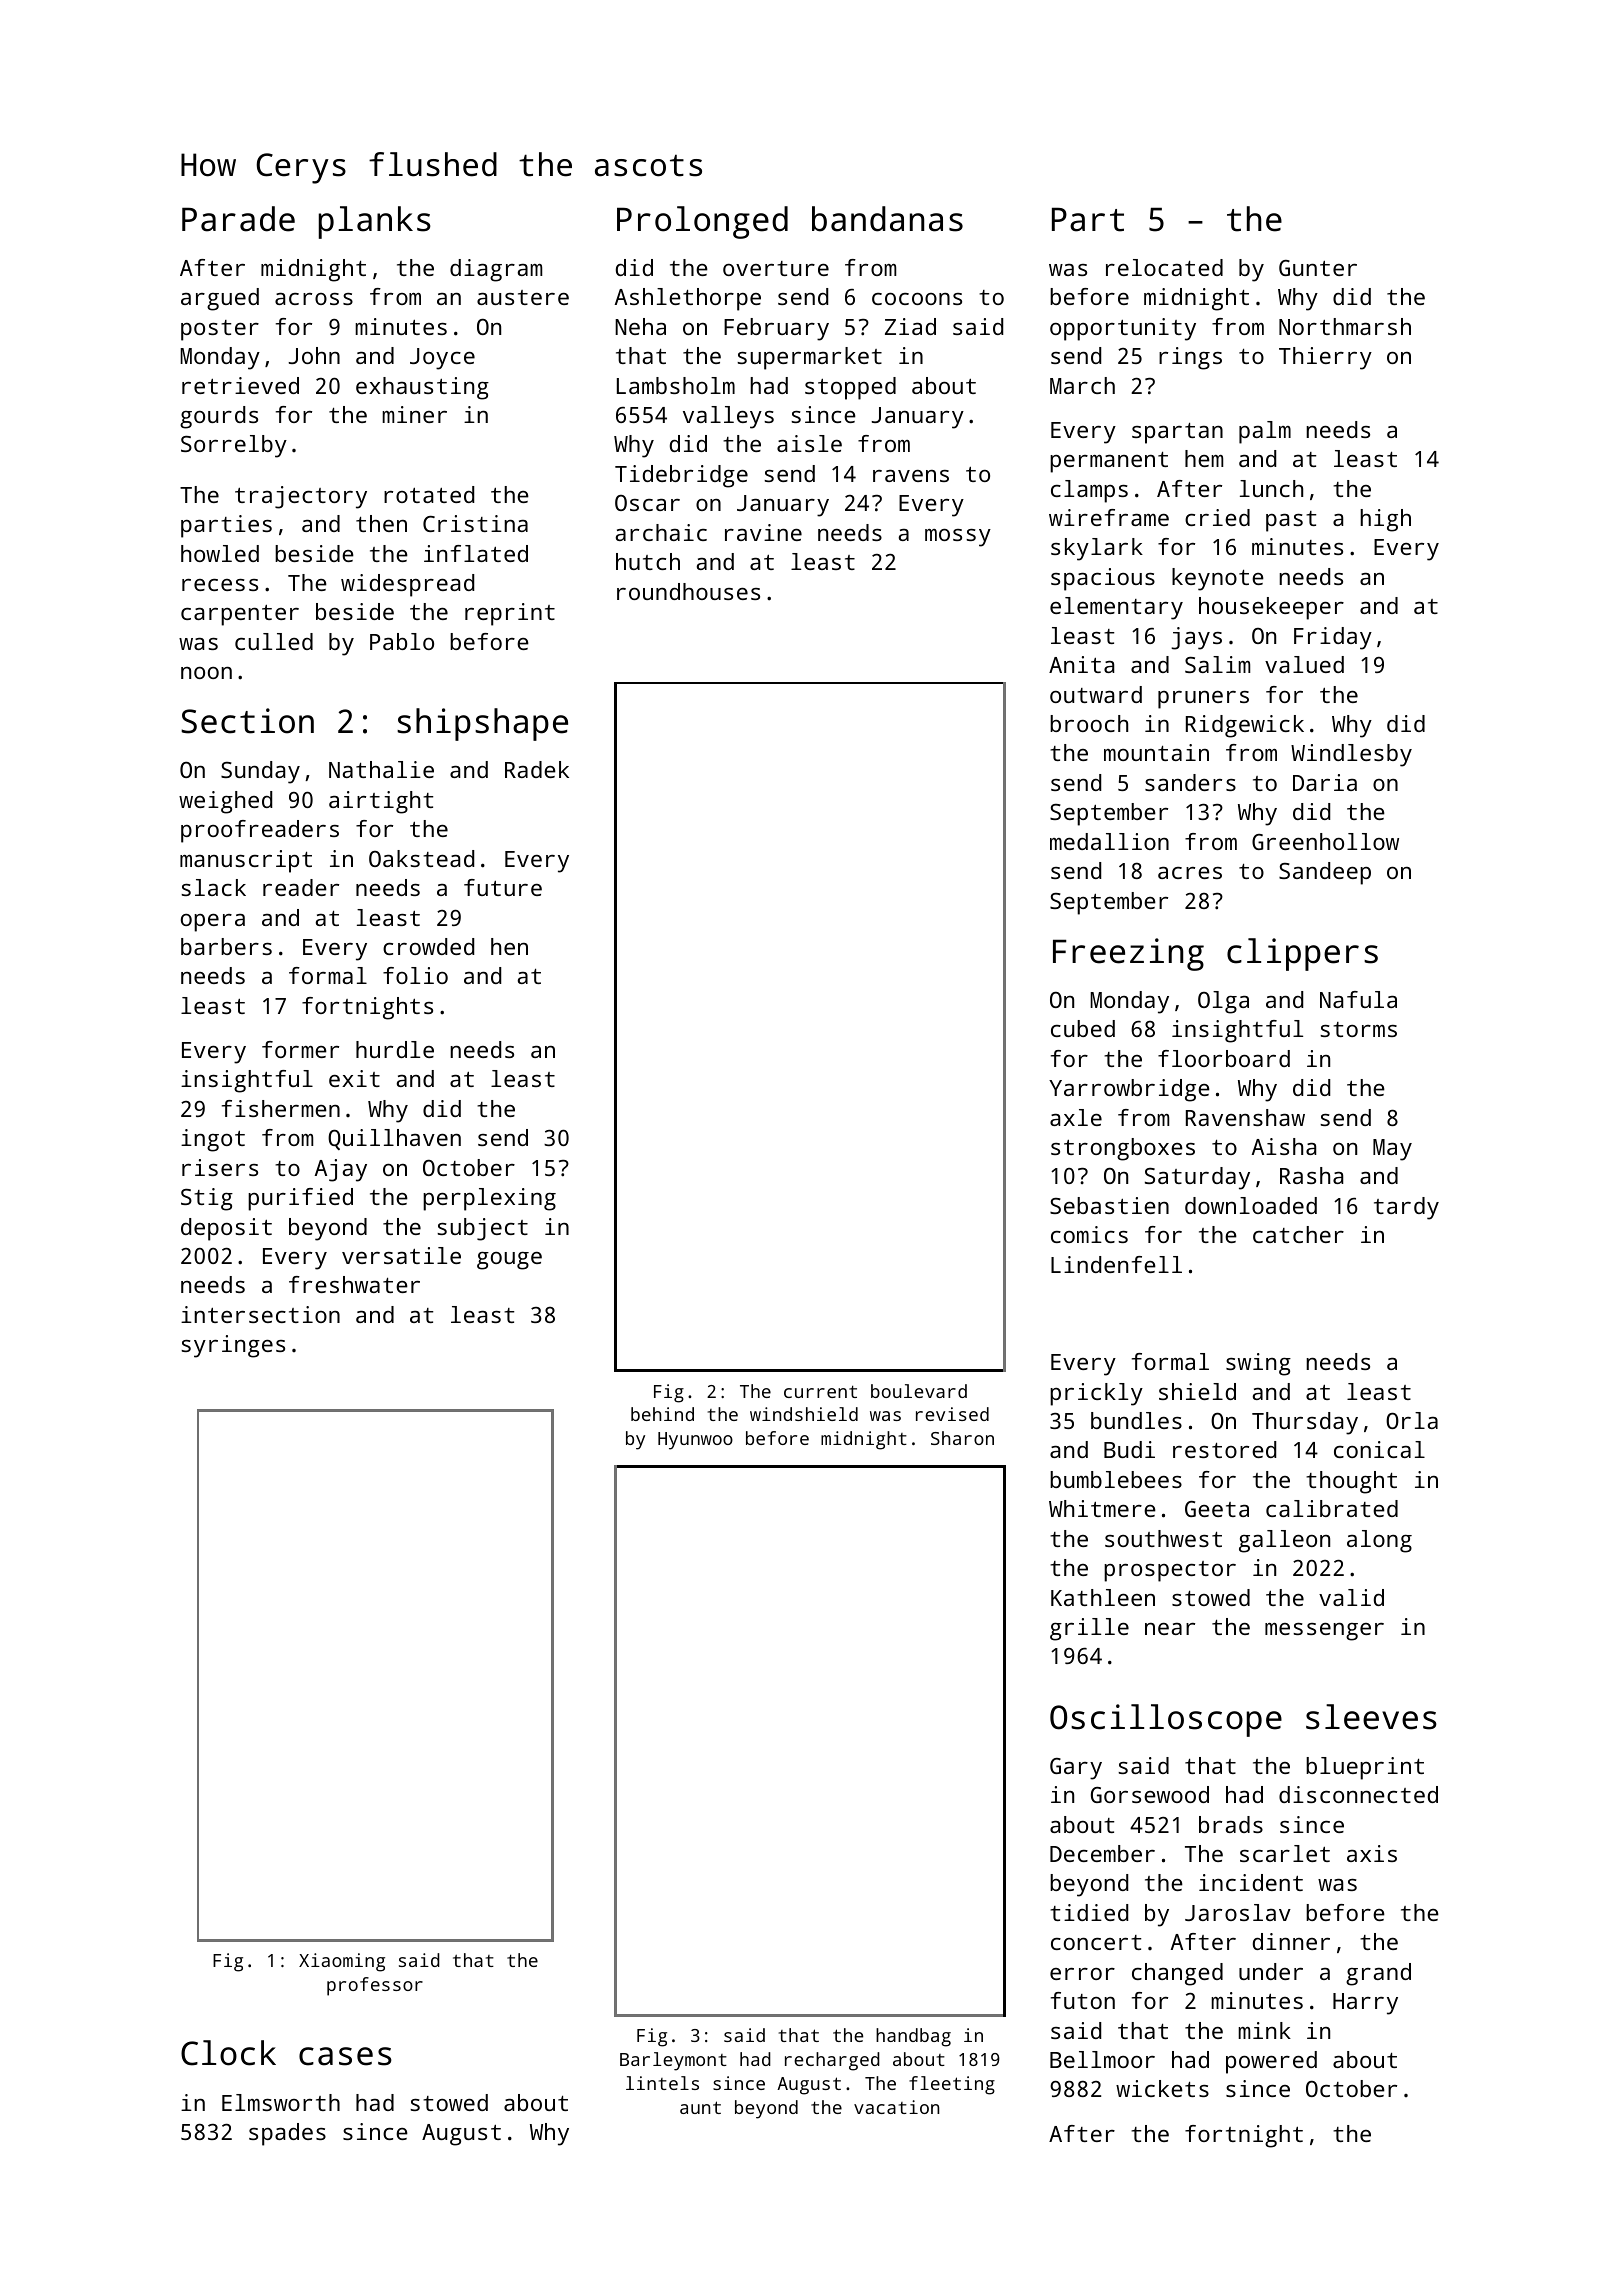 The image size is (1620, 2292). Describe the element at coordinates (1412, 1420) in the screenshot. I see `Orla` at that location.
